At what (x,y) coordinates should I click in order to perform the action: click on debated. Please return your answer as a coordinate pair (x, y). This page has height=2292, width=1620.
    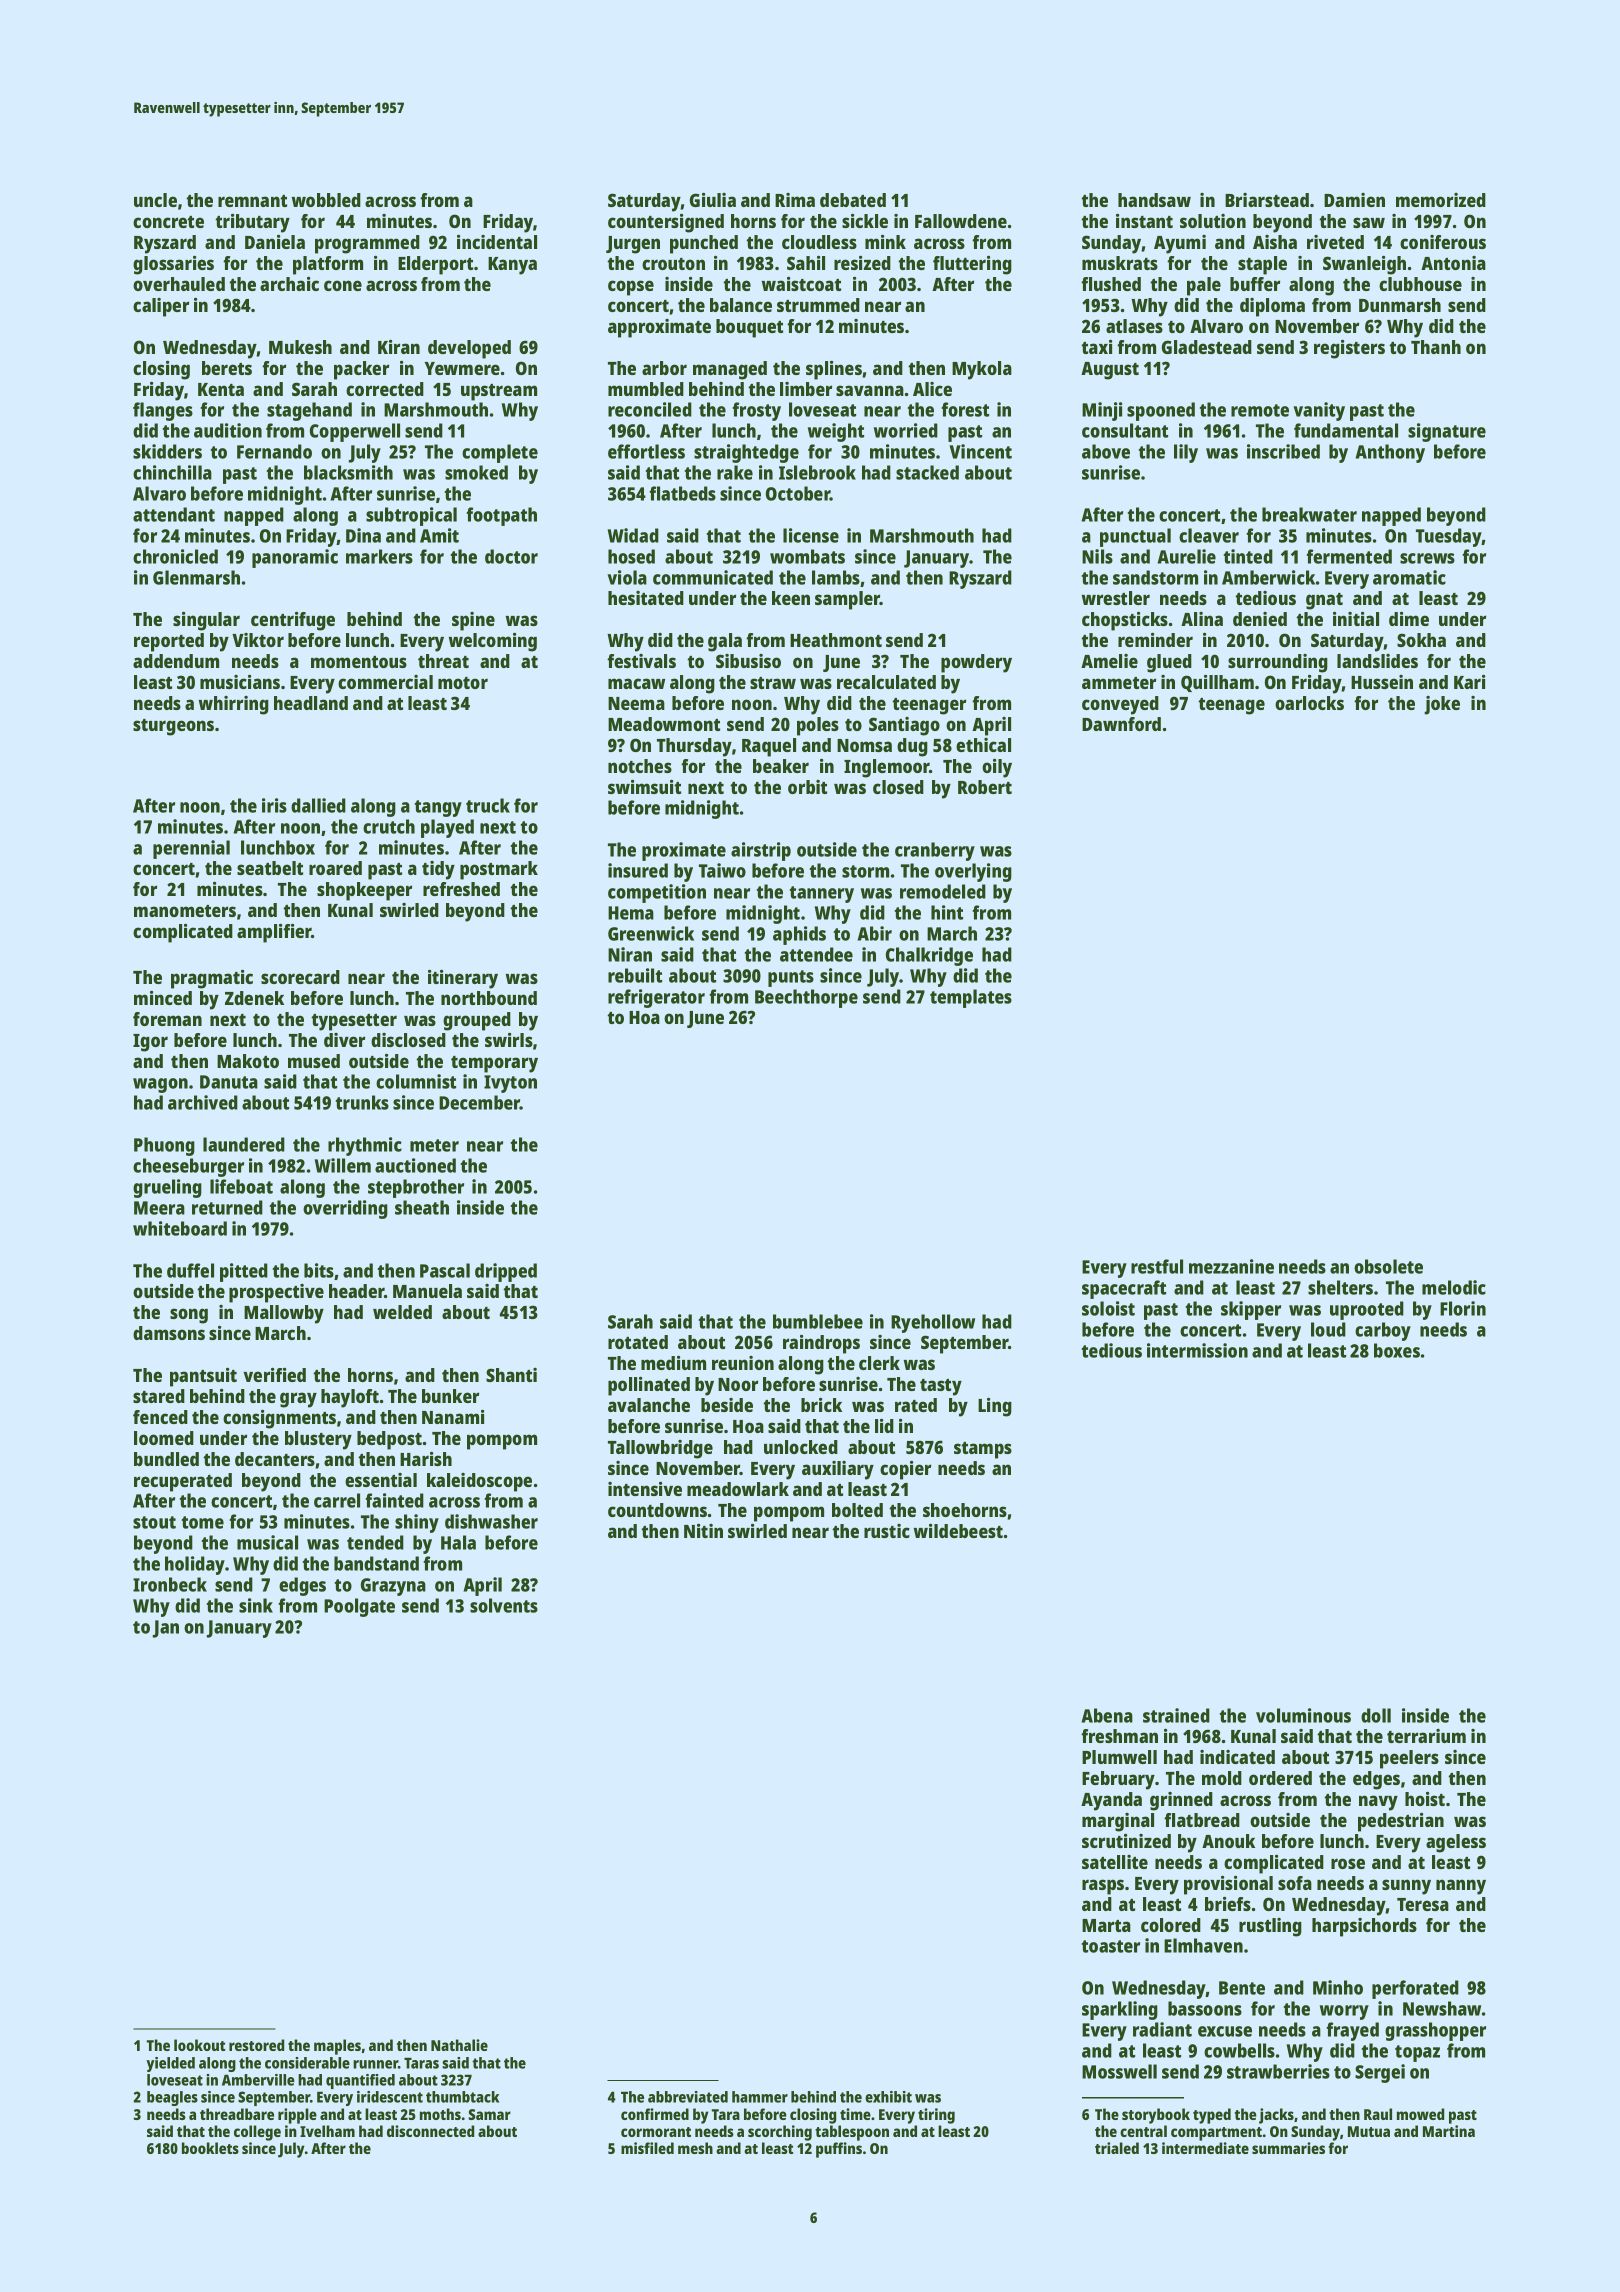
    Looking at the image, I should click on (853, 200).
